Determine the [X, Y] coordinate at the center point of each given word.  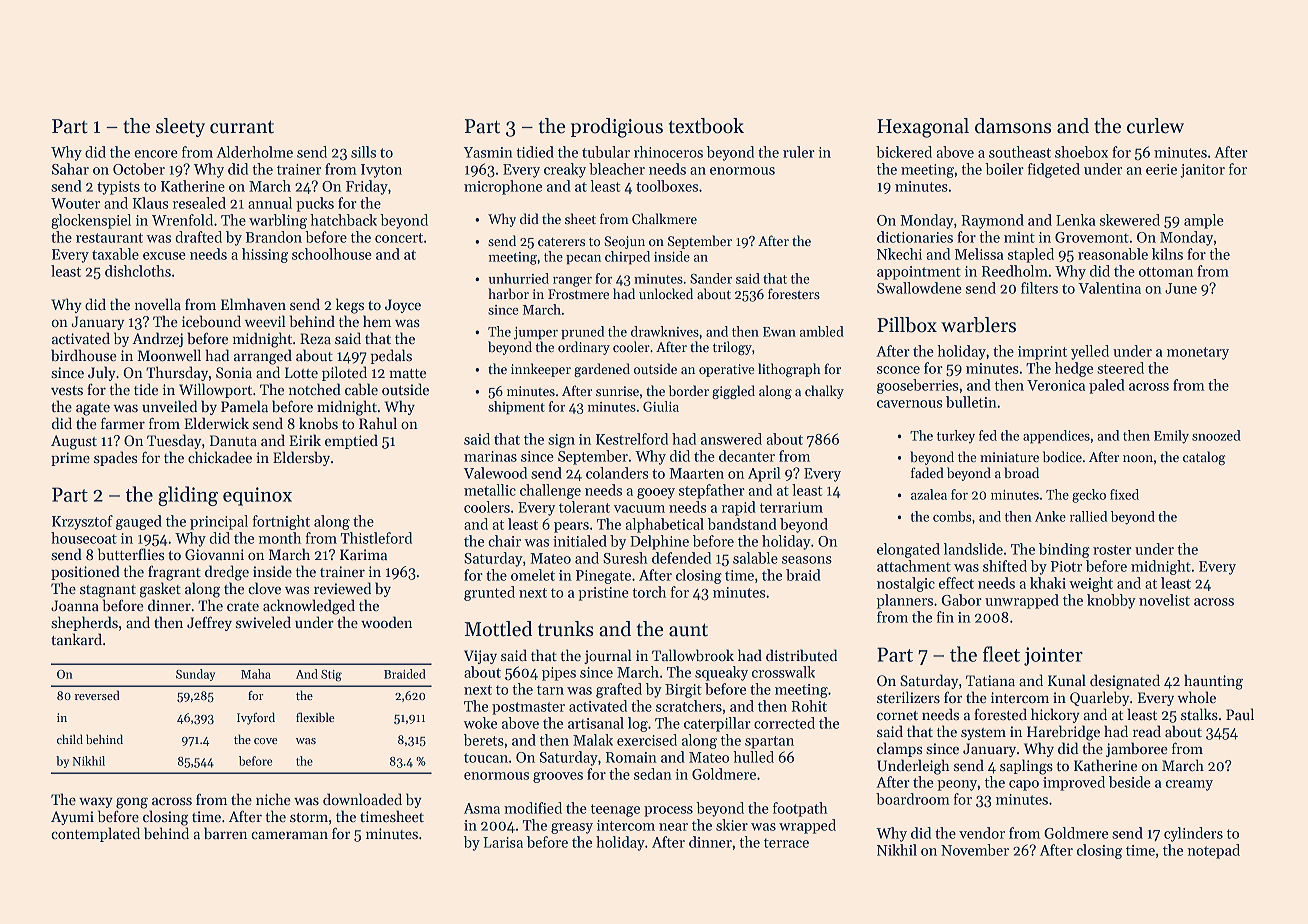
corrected [784, 723]
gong [132, 803]
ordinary [584, 348]
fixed [1124, 494]
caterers [561, 242]
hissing [265, 255]
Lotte [301, 372]
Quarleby [1099, 698]
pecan [583, 260]
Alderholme [255, 152]
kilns [1167, 254]
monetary [1198, 353]
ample [1204, 221]
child [70, 739]
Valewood [495, 473]
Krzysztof [82, 522]
